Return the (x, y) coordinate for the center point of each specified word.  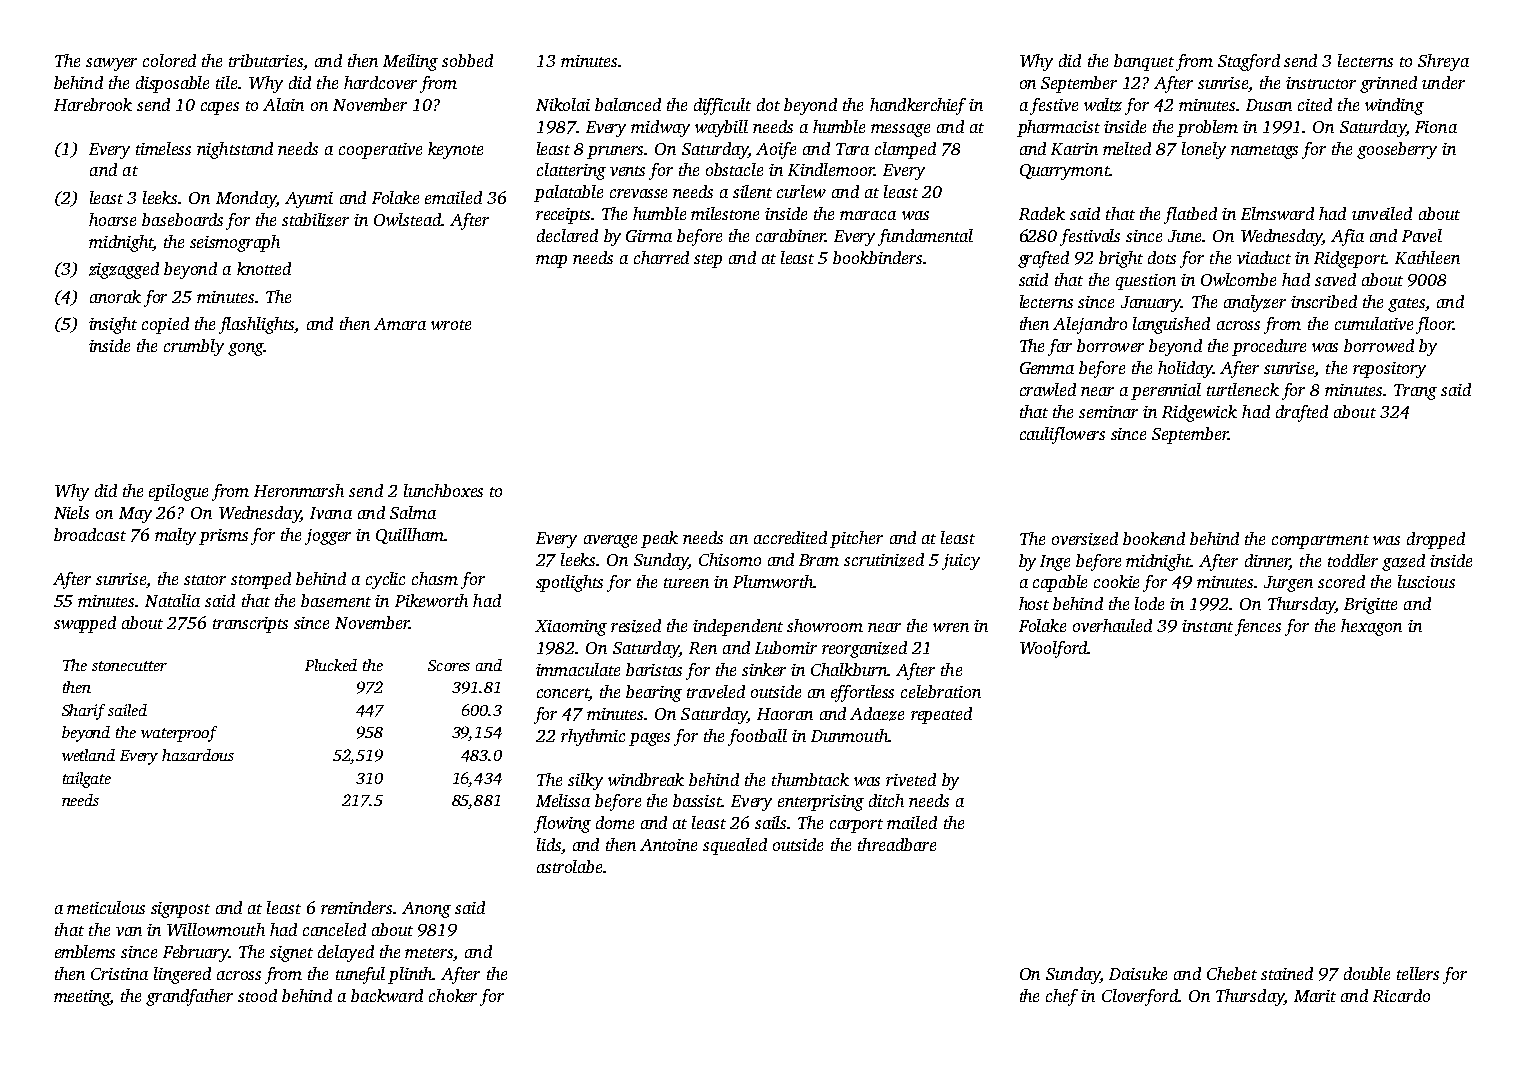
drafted (1302, 413)
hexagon (1371, 627)
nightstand (235, 150)
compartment (1320, 542)
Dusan (1269, 105)
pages (649, 739)
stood (257, 995)
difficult (722, 106)
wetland (88, 755)
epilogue (178, 492)
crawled (1048, 389)
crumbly (194, 347)
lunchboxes (443, 490)
